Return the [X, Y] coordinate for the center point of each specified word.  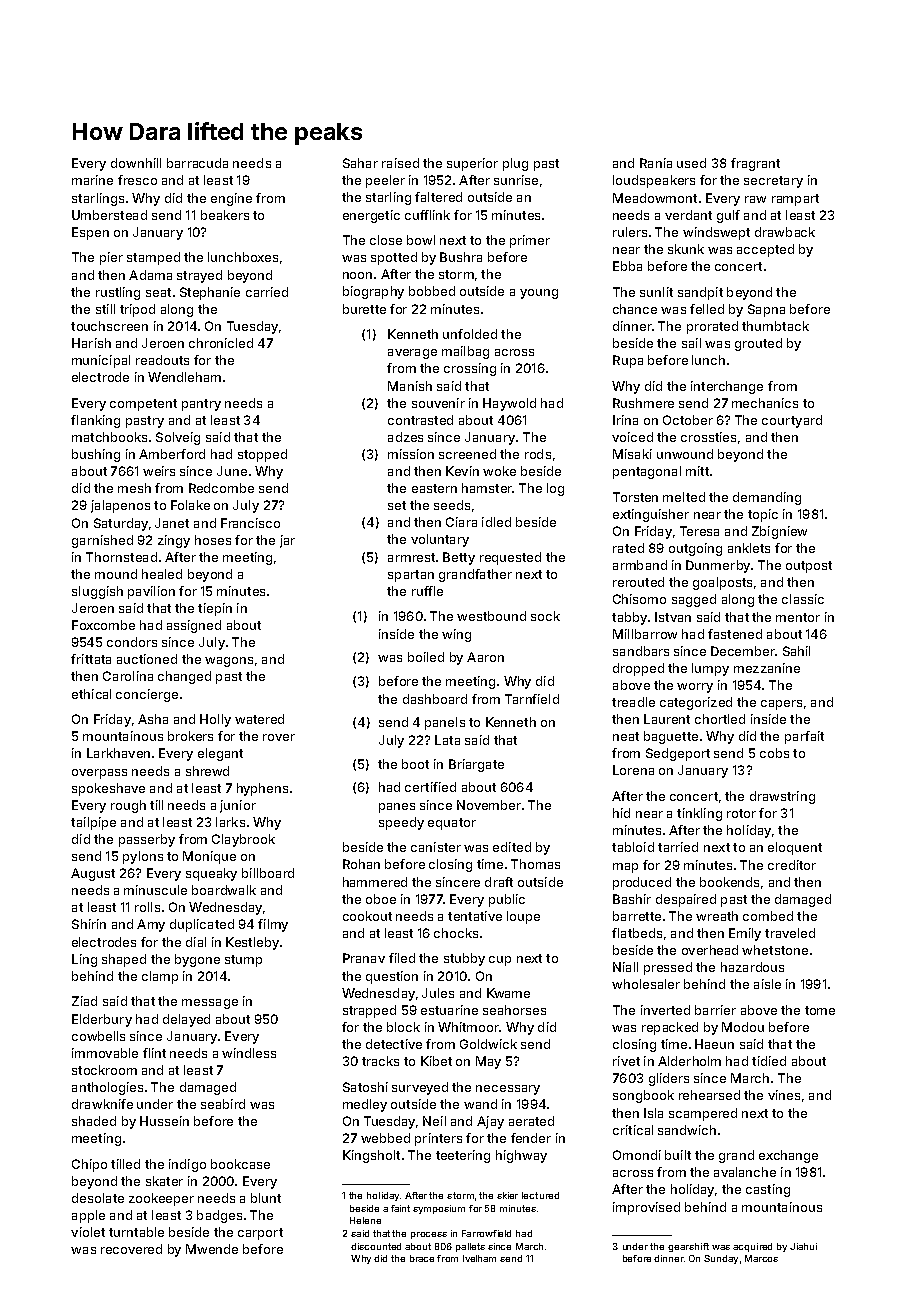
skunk [686, 249]
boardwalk [224, 890]
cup [500, 961]
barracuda [197, 163]
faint [400, 1208]
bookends [729, 882]
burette [364, 309]
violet [88, 1232]
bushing [96, 455]
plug [515, 164]
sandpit [700, 293]
